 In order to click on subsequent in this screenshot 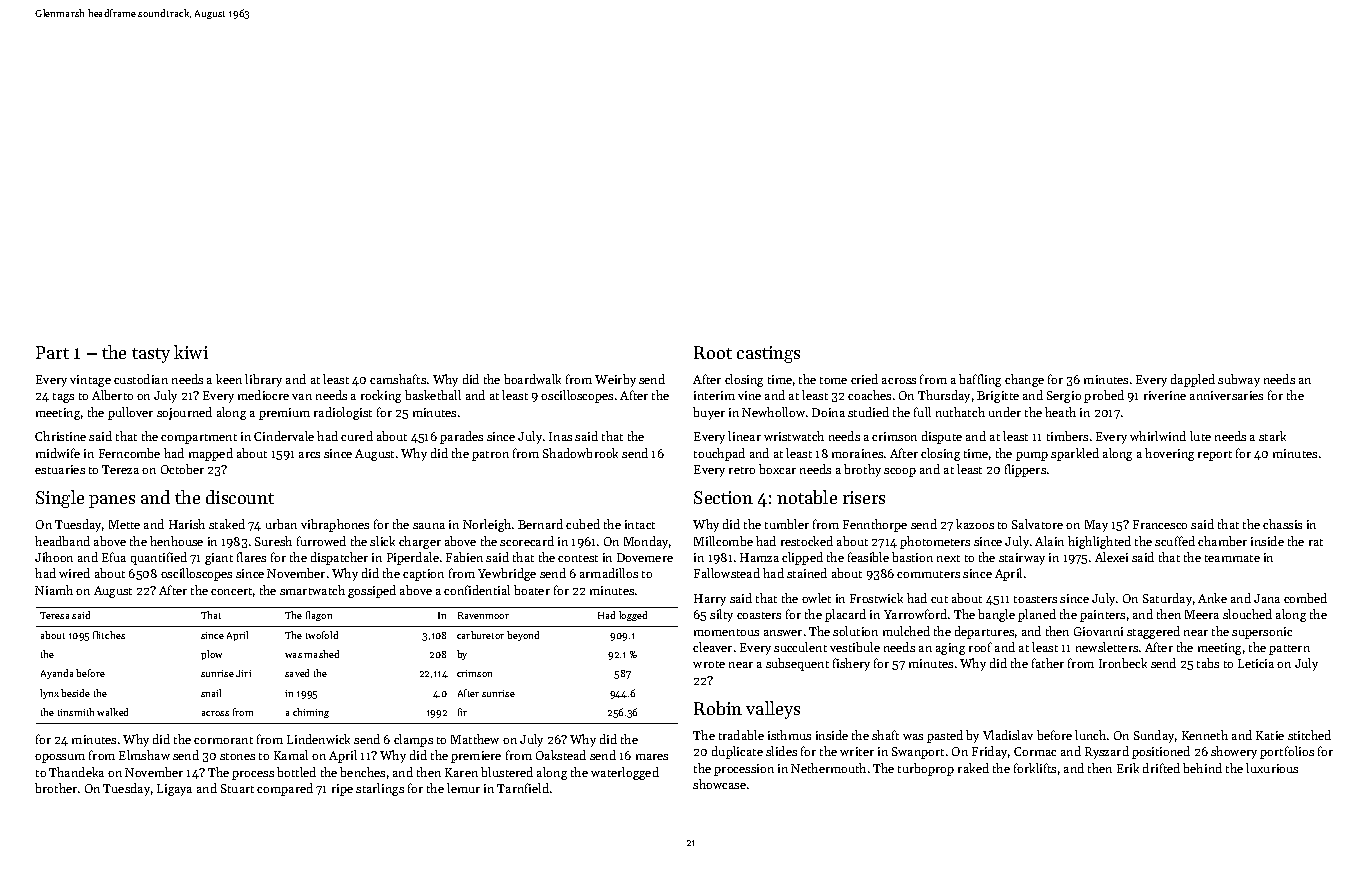, I will do `click(797, 664)`.
